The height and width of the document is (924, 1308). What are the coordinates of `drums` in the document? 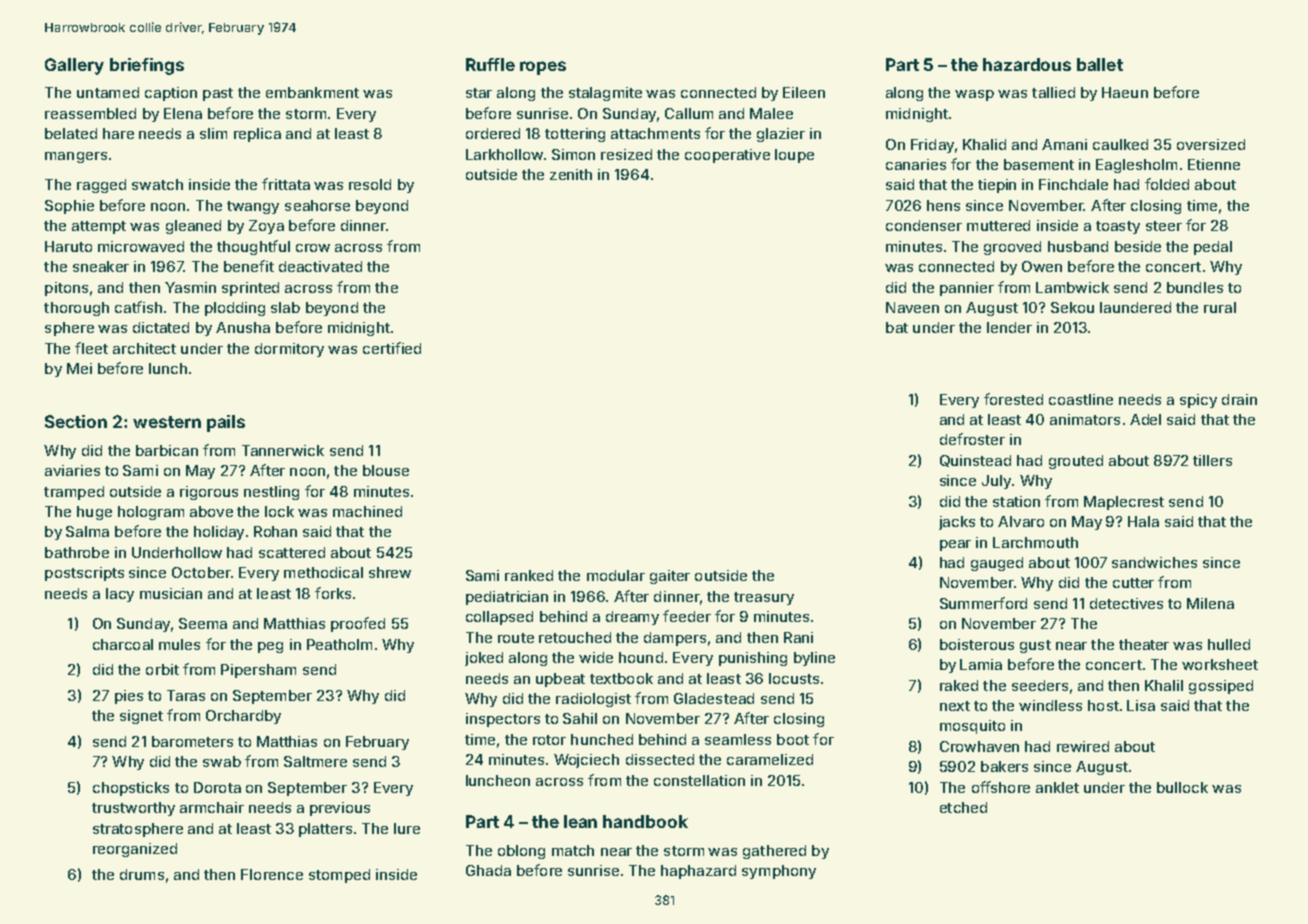 It's located at (142, 874).
